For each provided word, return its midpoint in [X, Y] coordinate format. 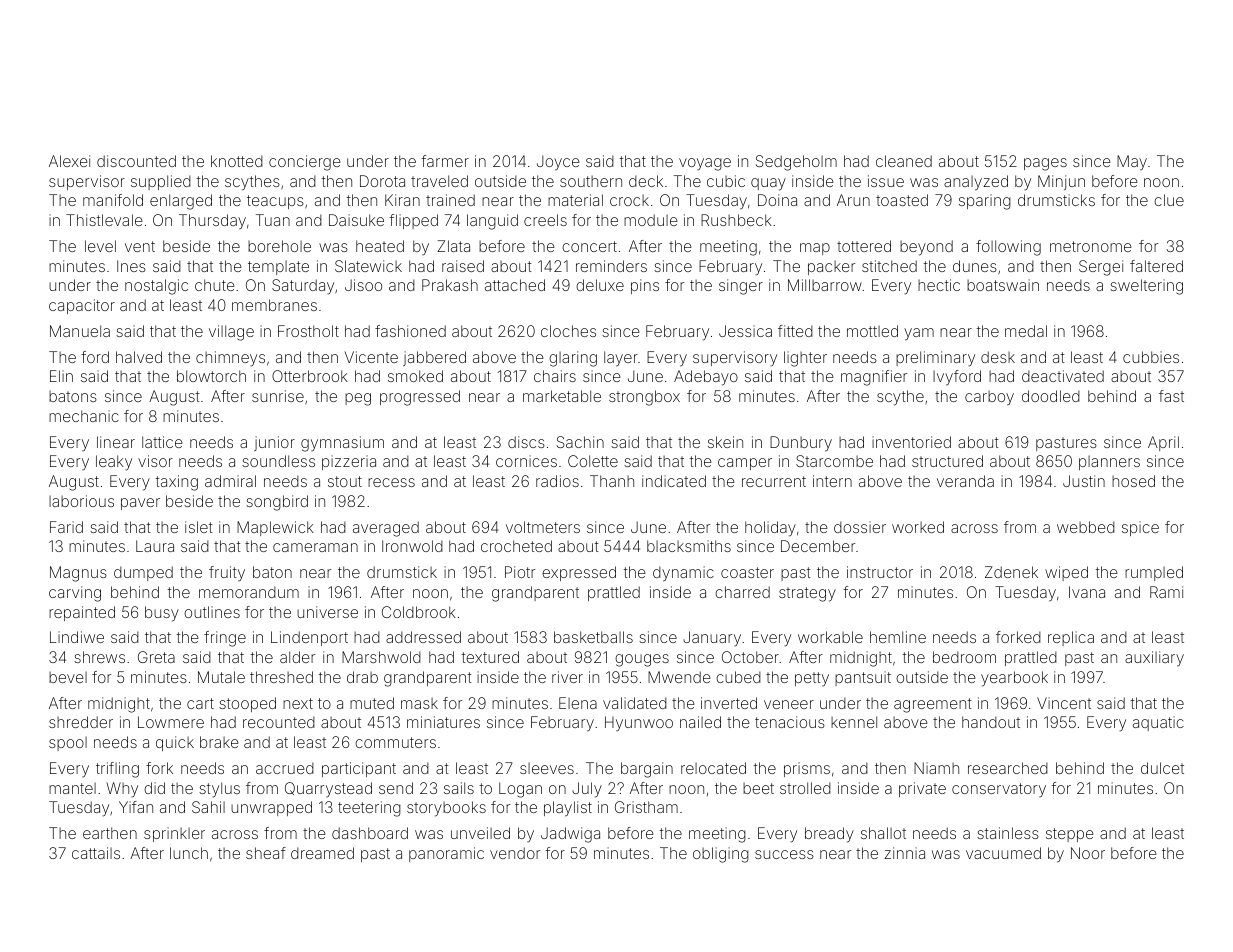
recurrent [774, 481]
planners [1109, 463]
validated [635, 703]
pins [645, 286]
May [1132, 163]
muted [372, 703]
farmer [445, 161]
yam [919, 334]
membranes [274, 305]
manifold [113, 200]
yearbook [1014, 679]
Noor [1088, 853]
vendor [515, 853]
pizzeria [349, 462]
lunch [189, 853]
